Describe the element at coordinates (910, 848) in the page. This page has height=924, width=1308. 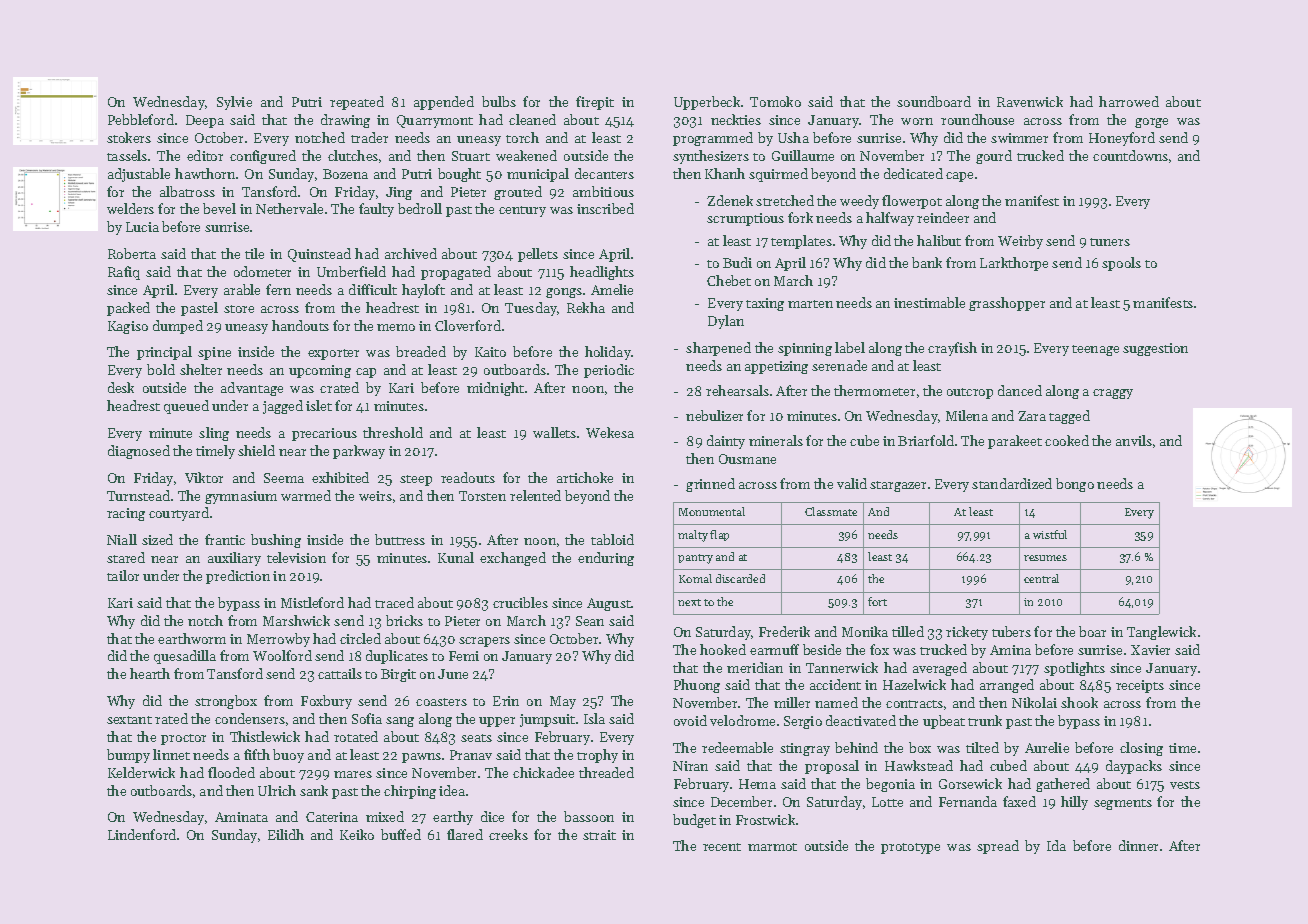
I see `prototype` at that location.
